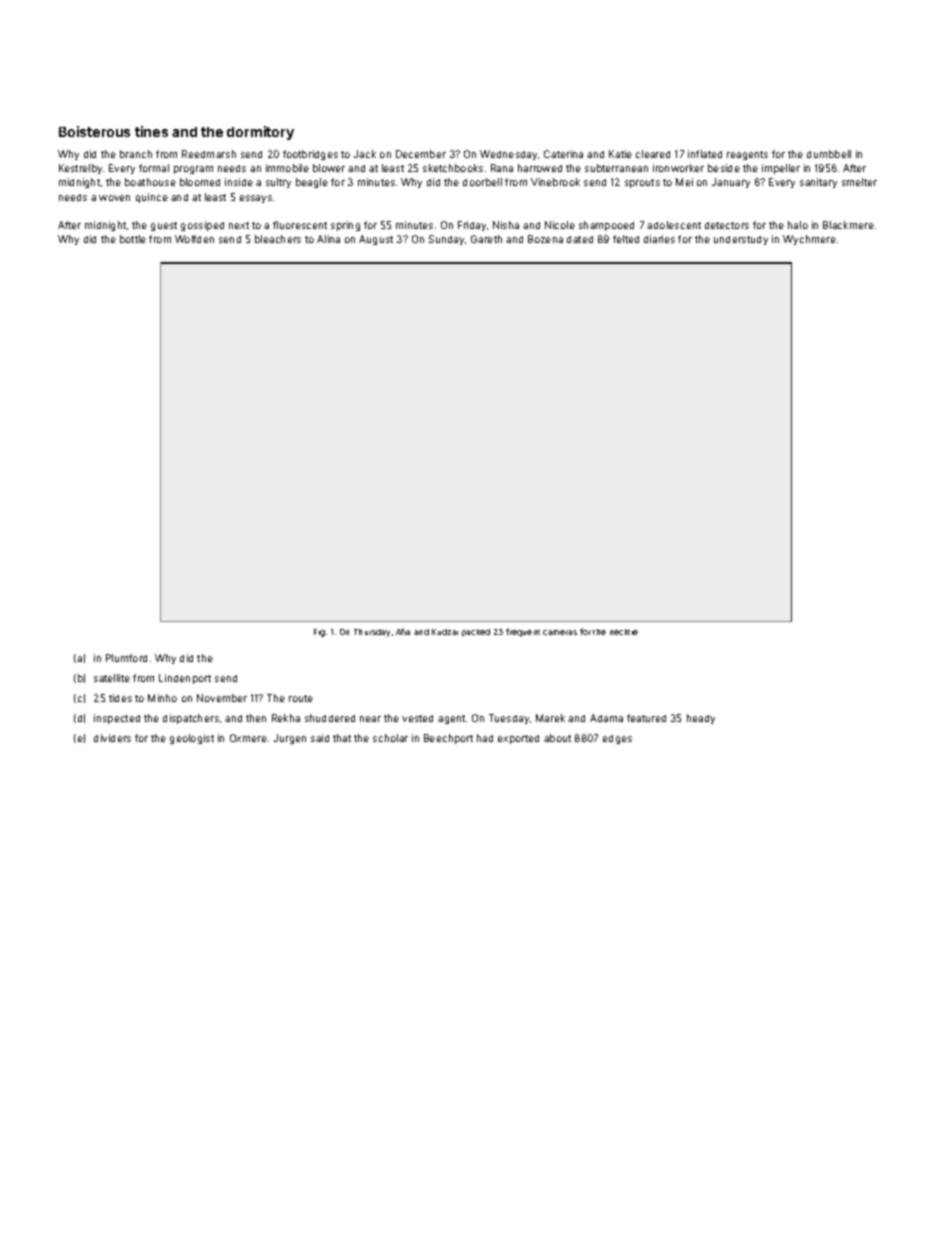  What do you see at coordinates (624, 632) in the page?
I see `necktie` at bounding box center [624, 632].
